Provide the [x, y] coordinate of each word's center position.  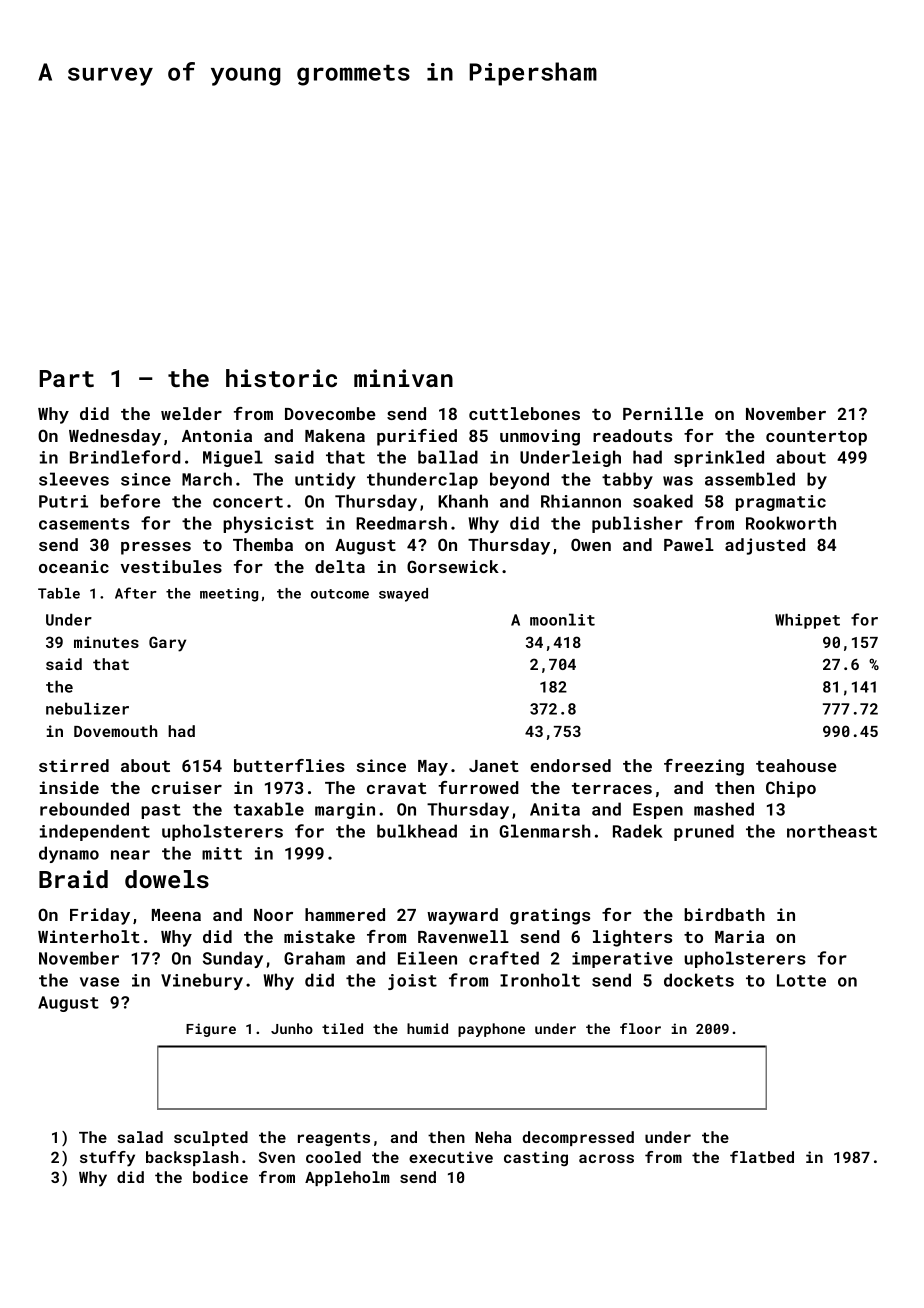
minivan [403, 378]
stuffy [107, 1159]
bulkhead [417, 831]
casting [536, 1158]
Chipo [791, 789]
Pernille [663, 413]
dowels [167, 879]
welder [191, 413]
